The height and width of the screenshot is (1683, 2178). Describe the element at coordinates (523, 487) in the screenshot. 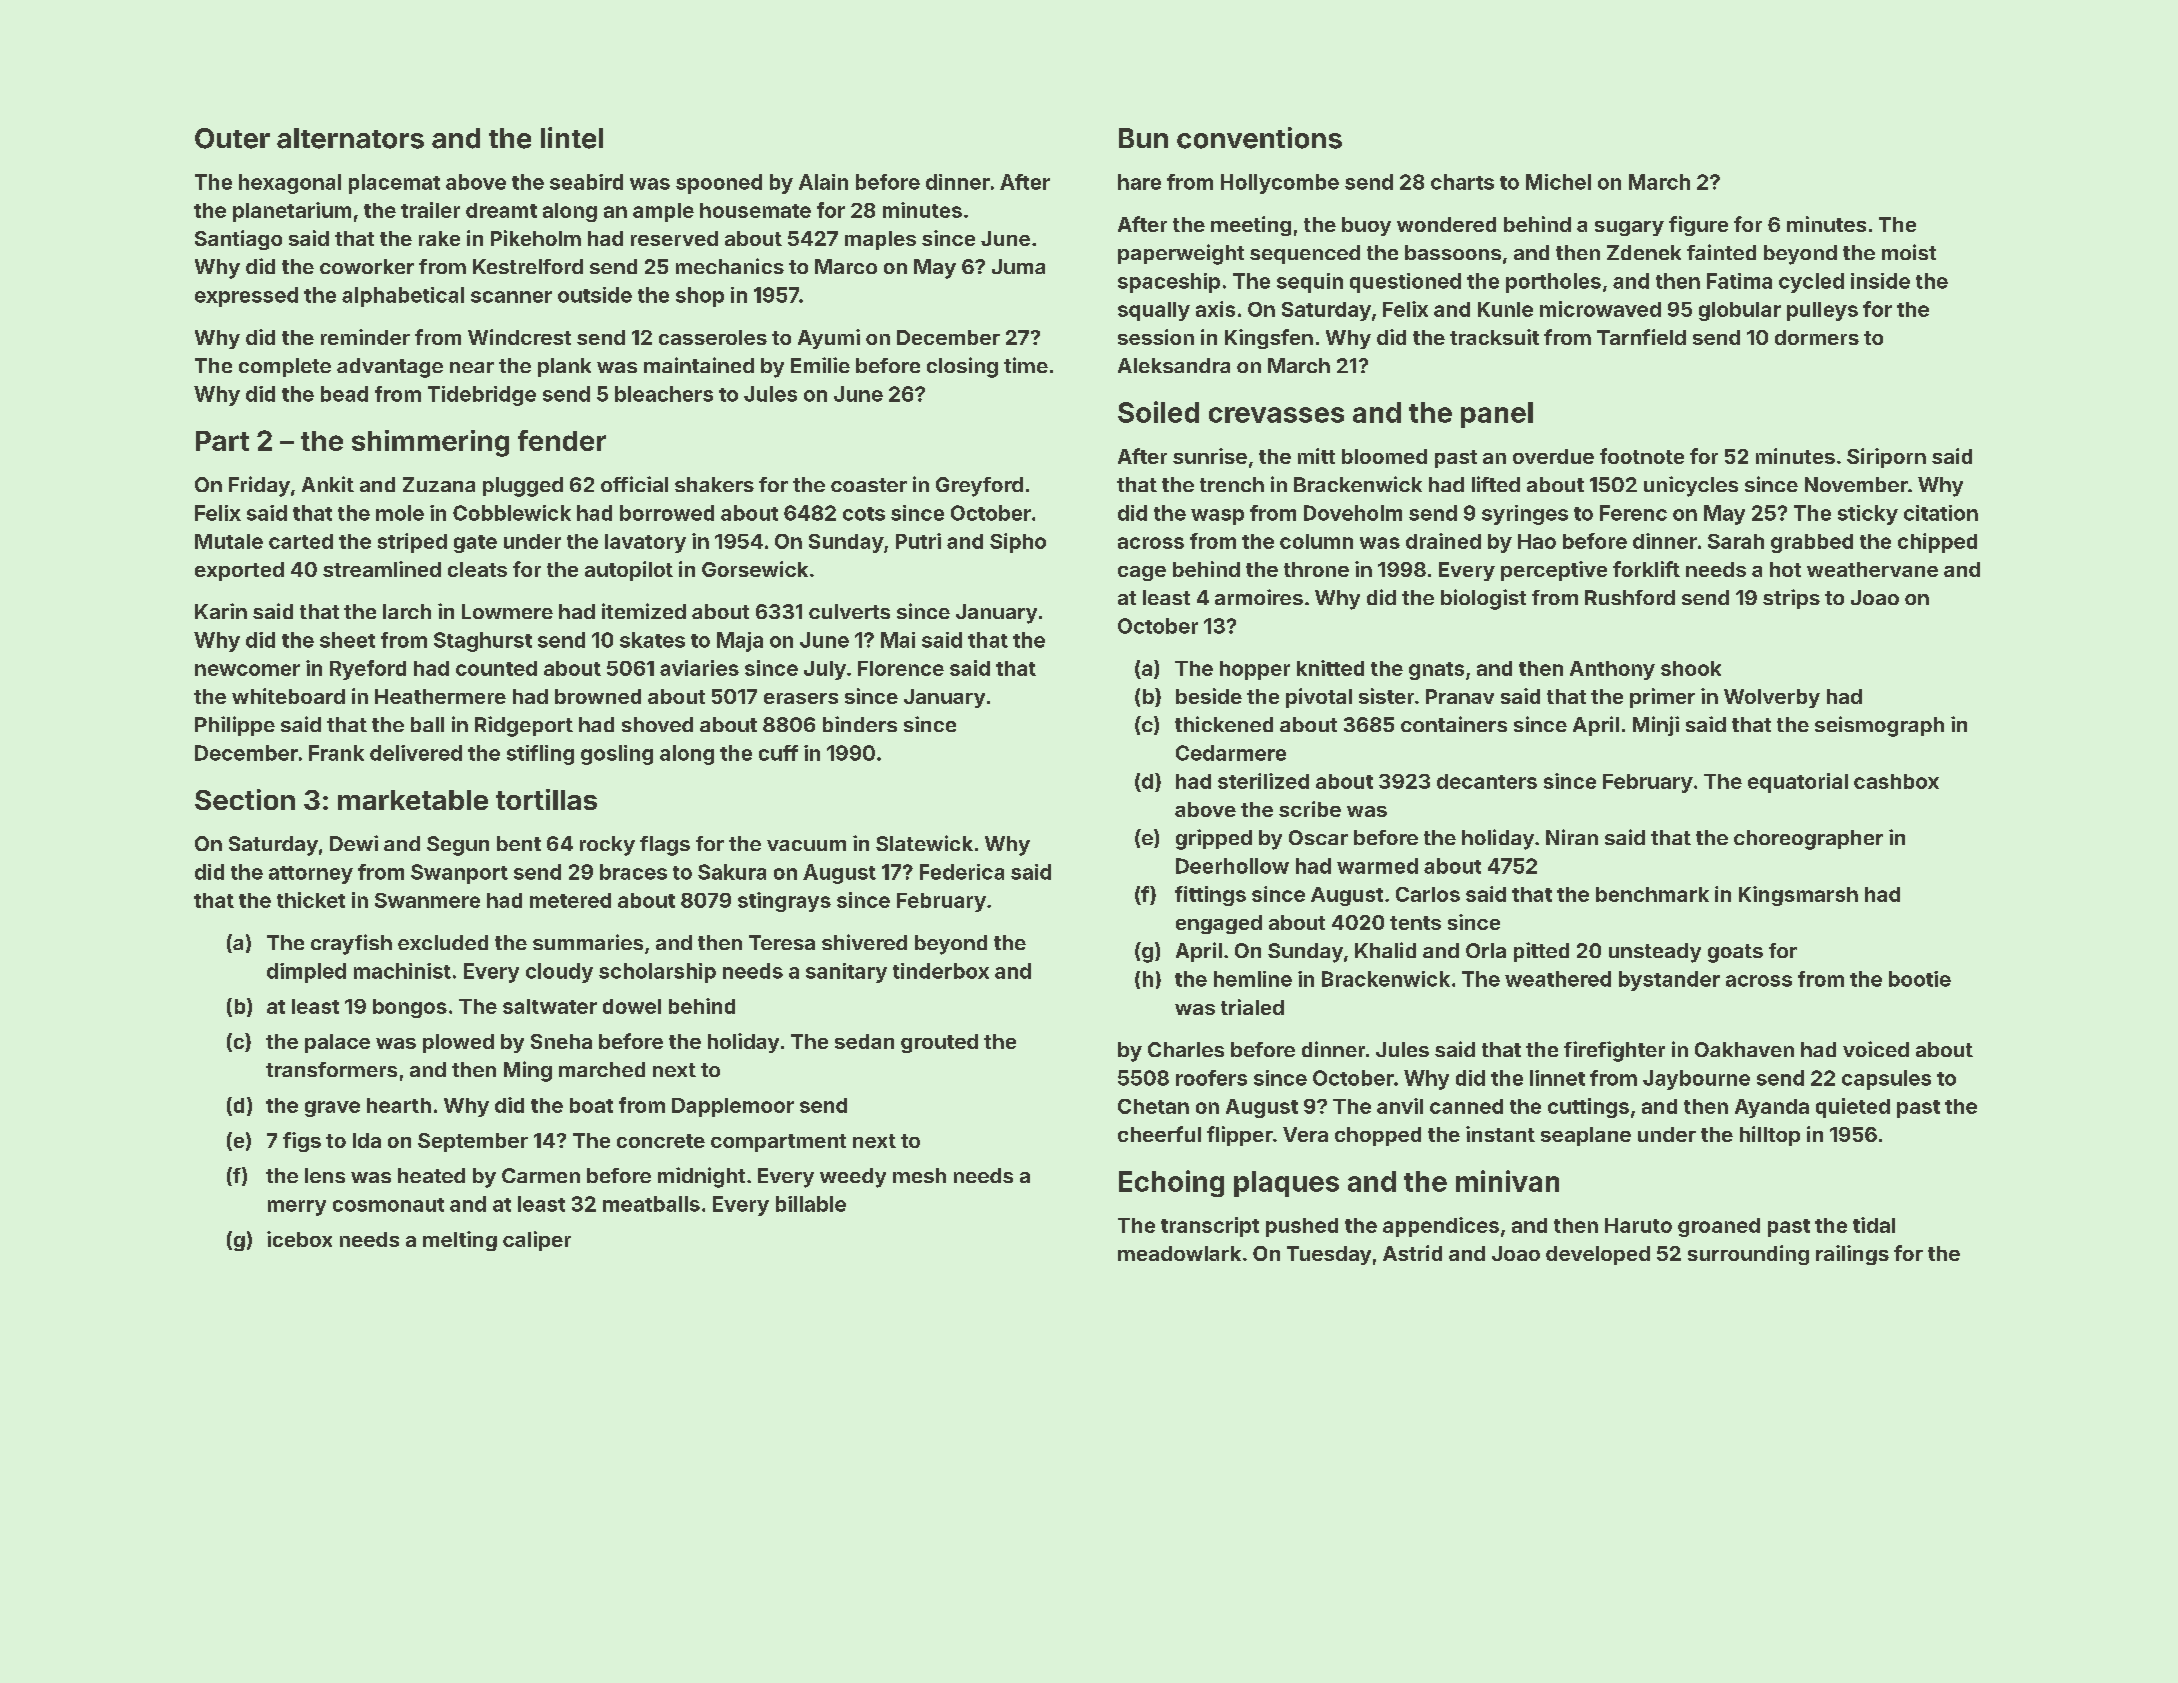

I see `plugged` at that location.
